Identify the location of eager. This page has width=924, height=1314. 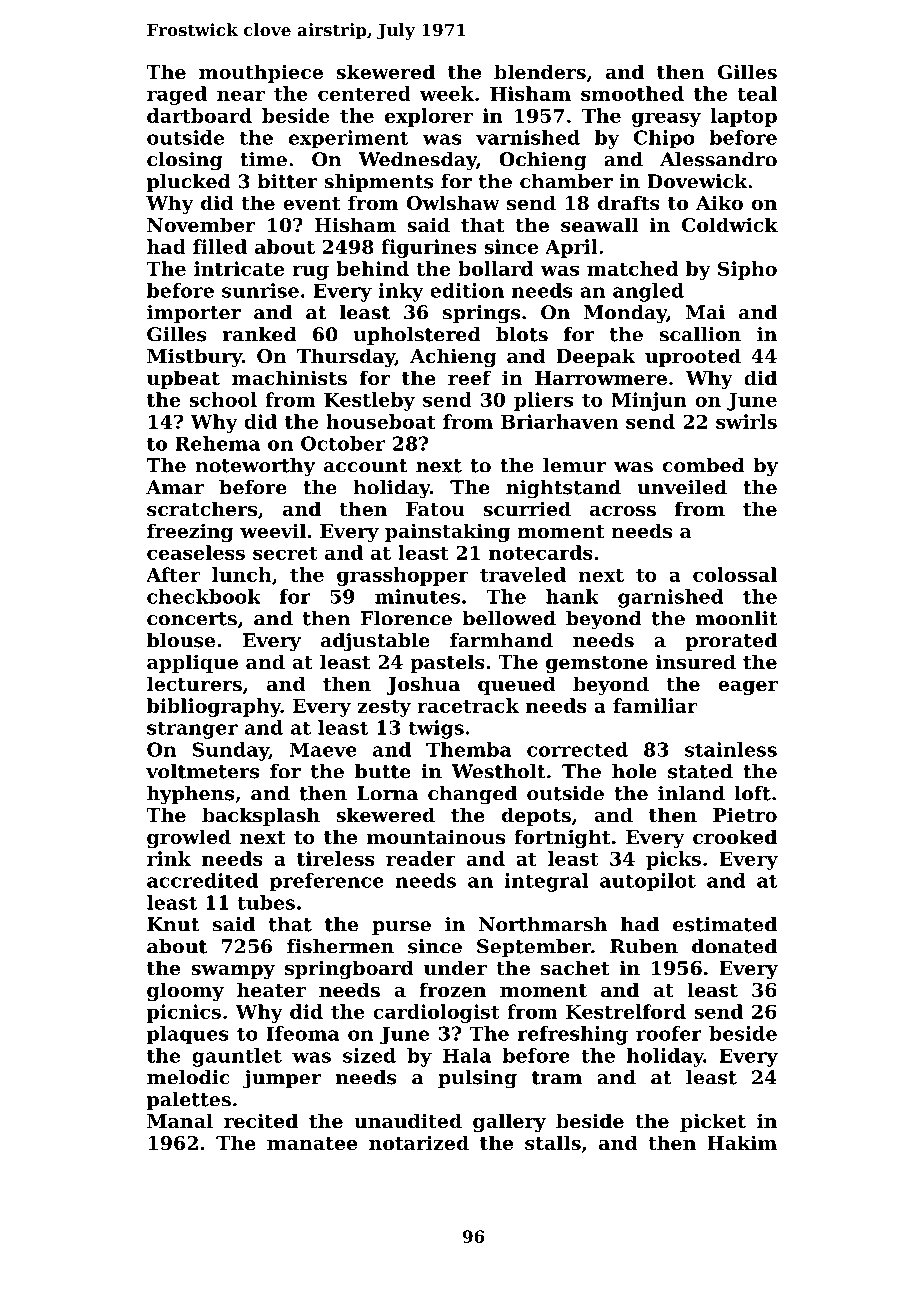
(748, 688).
